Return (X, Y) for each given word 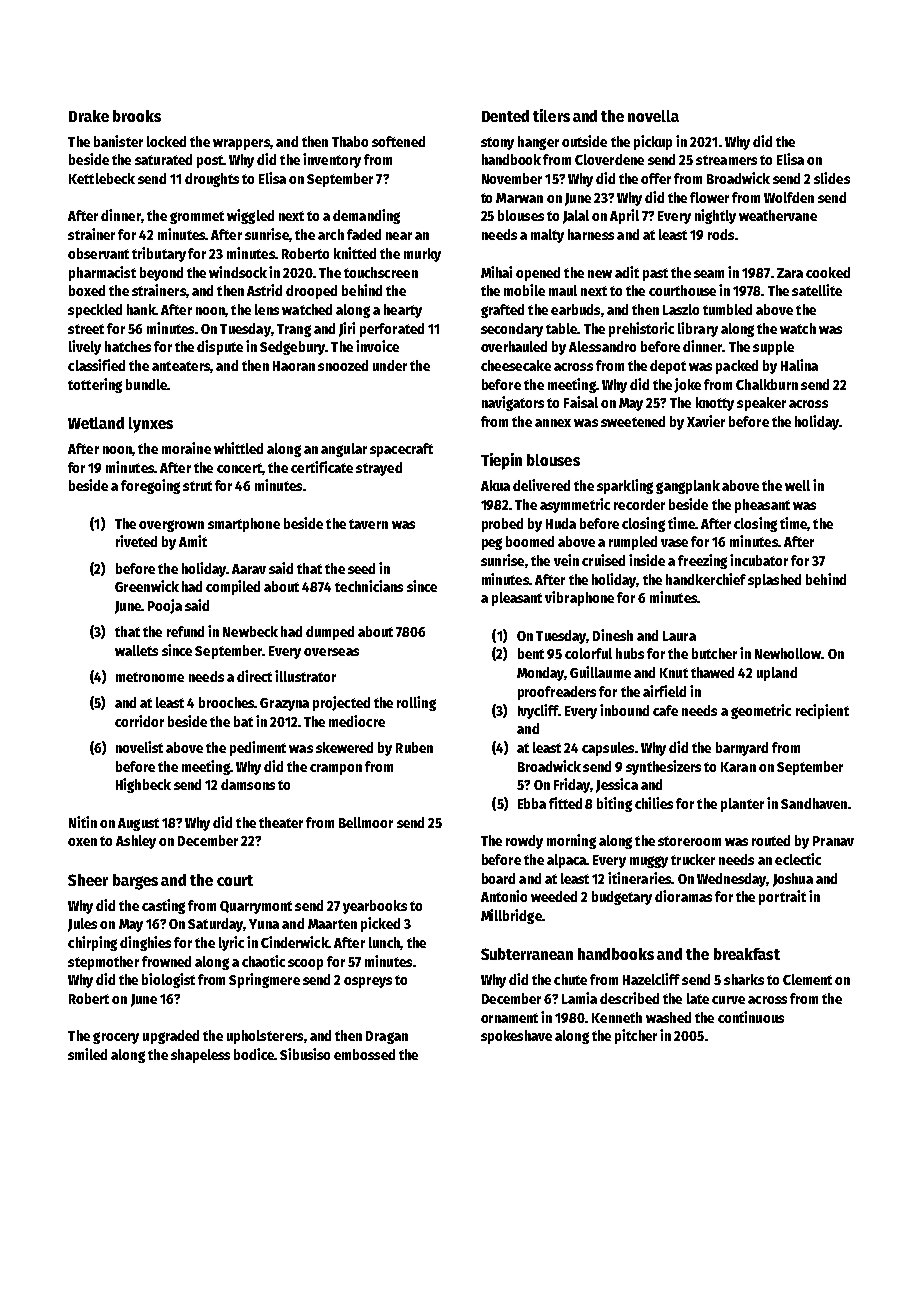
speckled (95, 311)
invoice (377, 346)
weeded (554, 896)
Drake (89, 116)
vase (674, 543)
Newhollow (788, 653)
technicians (369, 586)
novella (653, 116)
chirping (92, 943)
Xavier (706, 421)
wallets (136, 650)
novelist (139, 747)
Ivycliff (538, 711)
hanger (538, 143)
